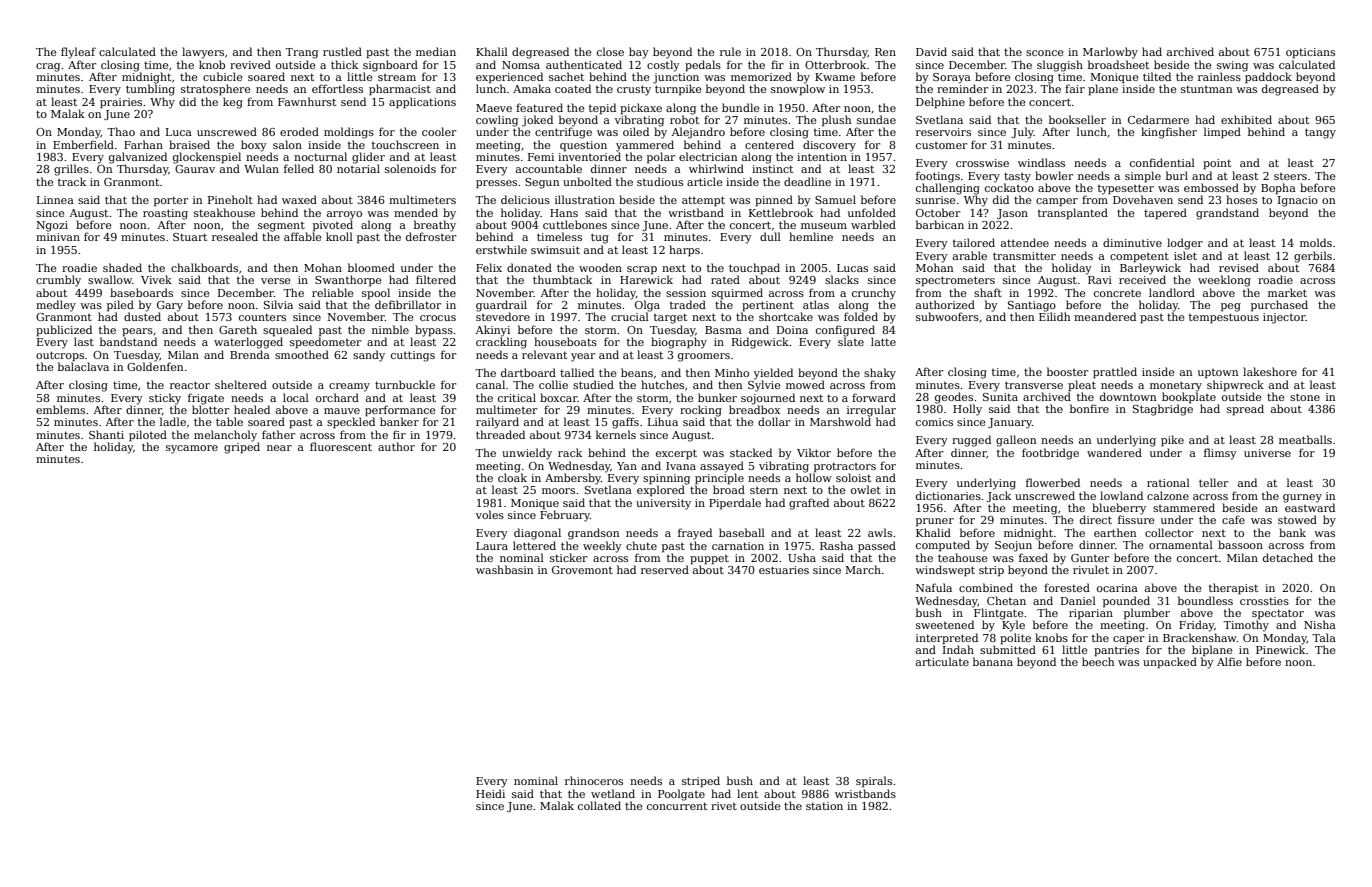 The height and width of the screenshot is (887, 1372). Describe the element at coordinates (747, 793) in the screenshot. I see `lent` at that location.
